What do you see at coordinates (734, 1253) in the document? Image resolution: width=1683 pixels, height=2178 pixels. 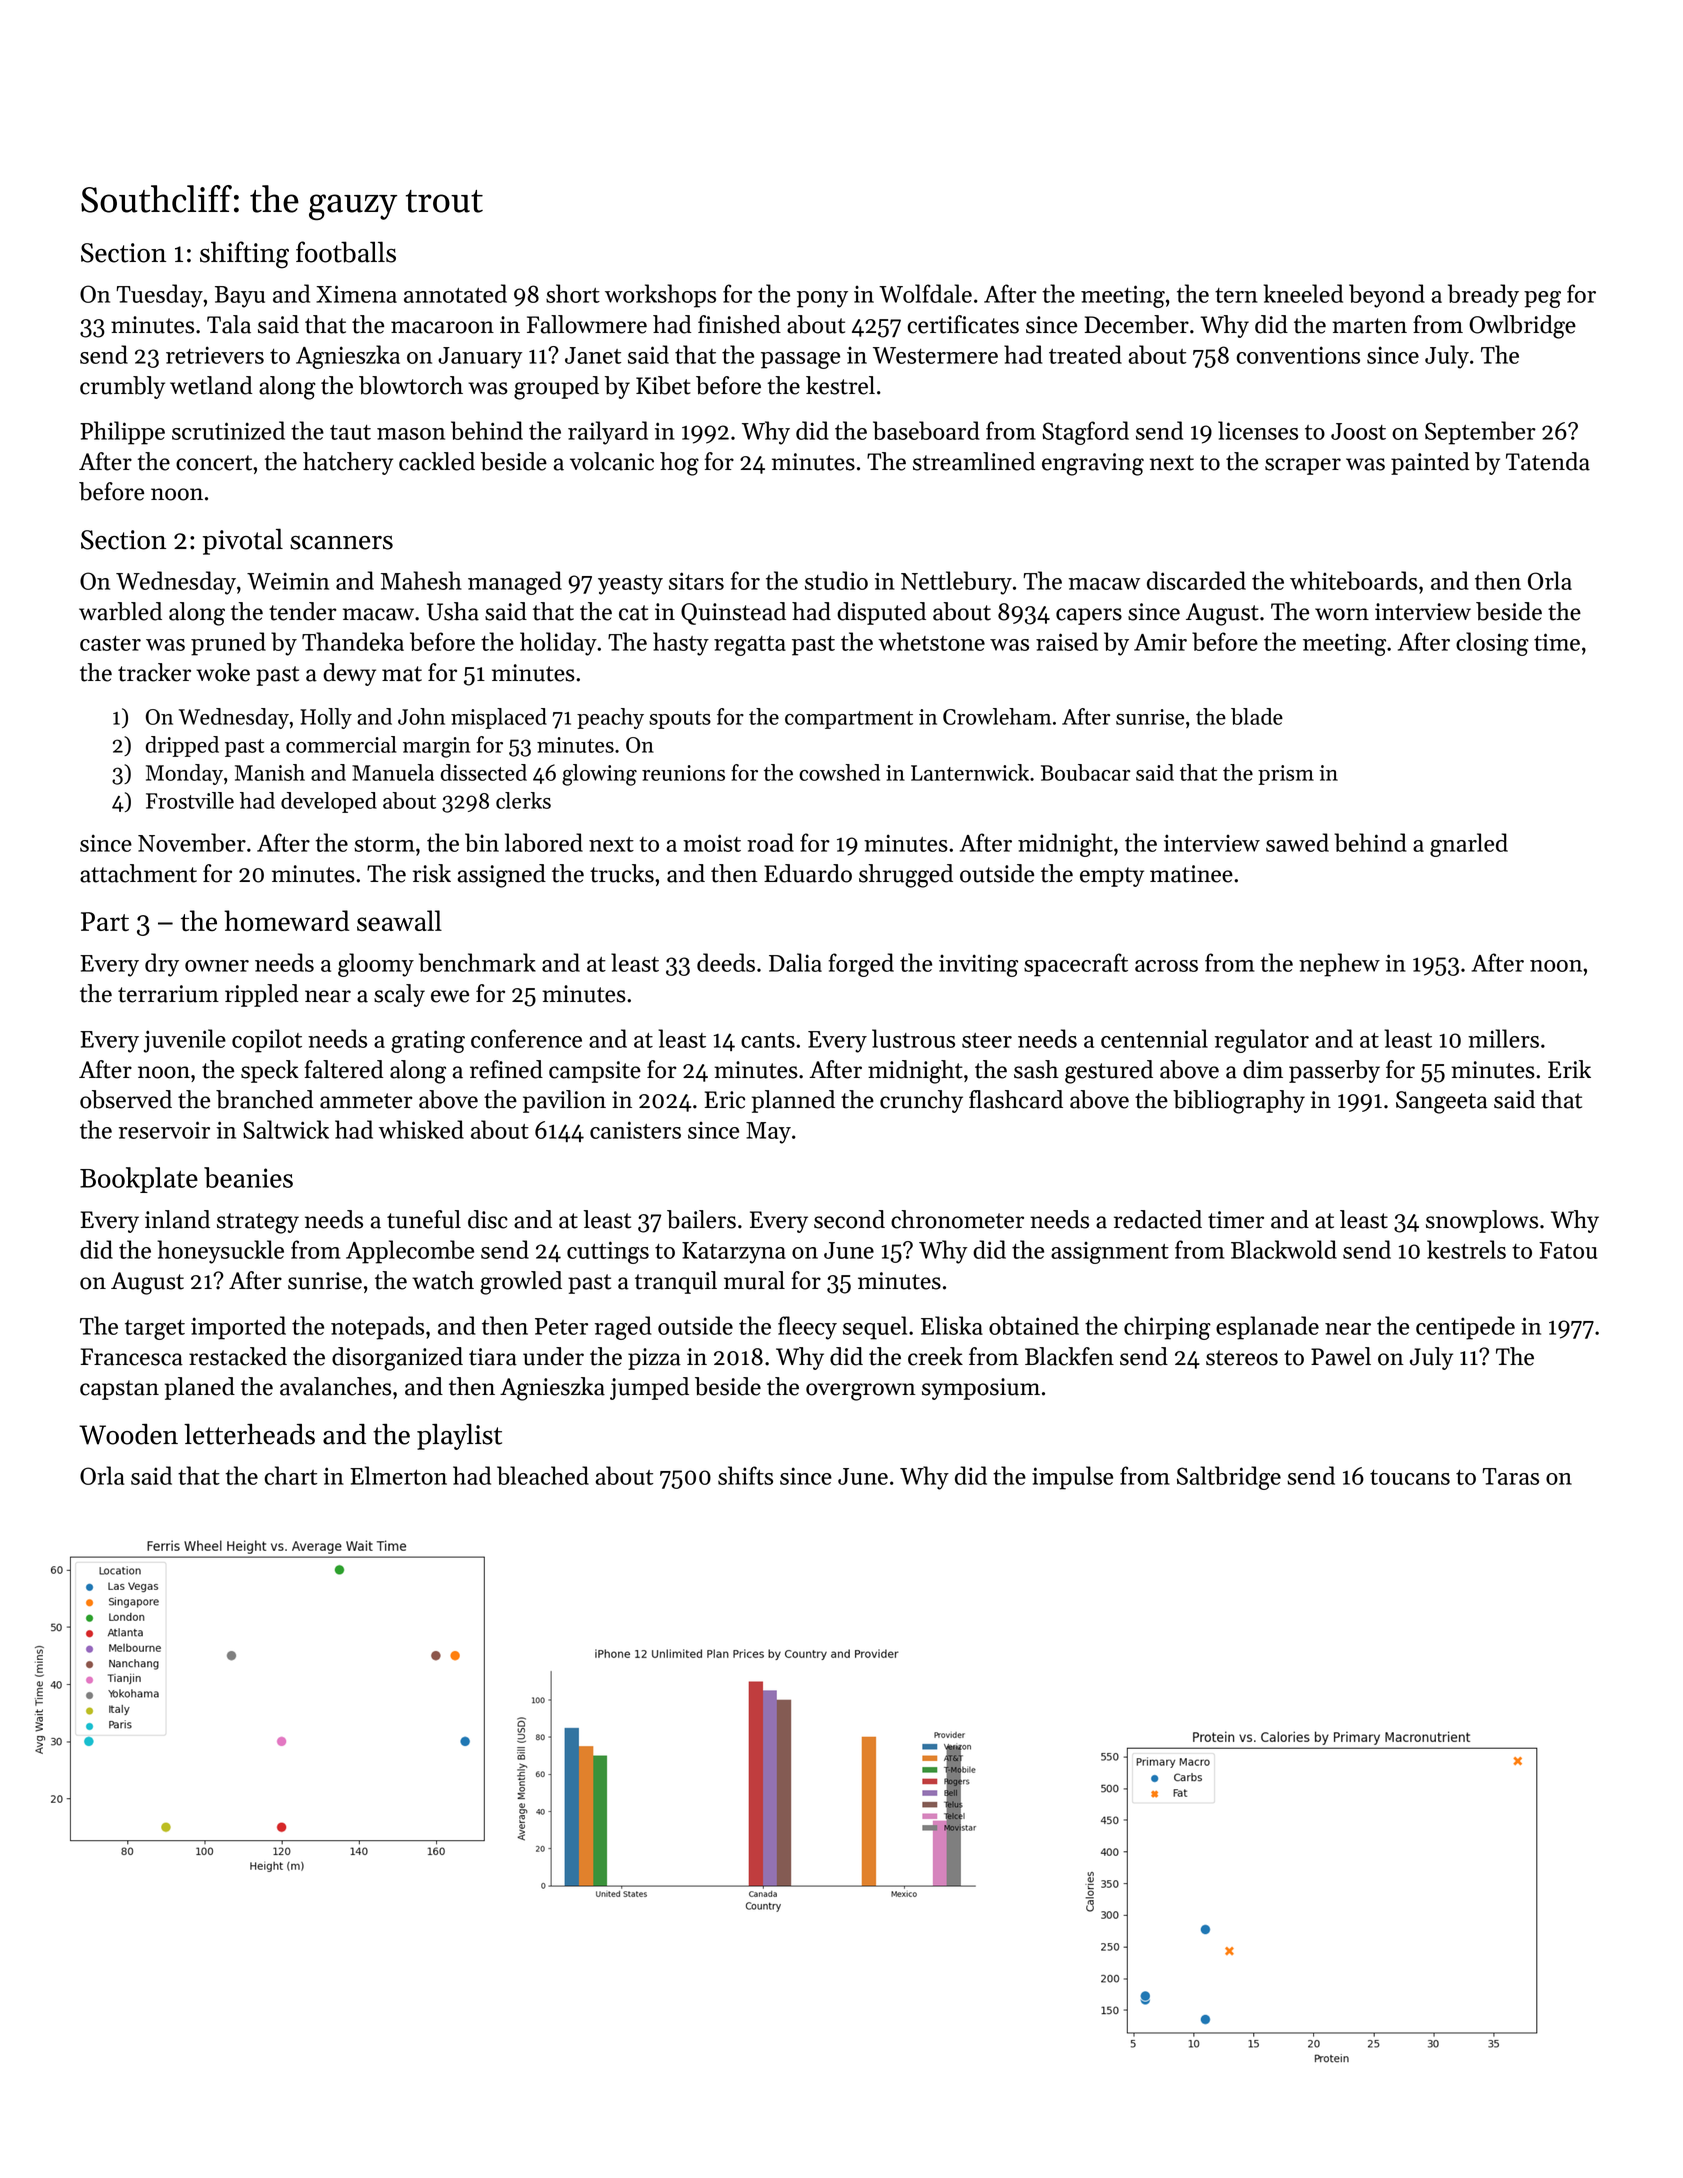 I see `Katarzyna` at bounding box center [734, 1253].
